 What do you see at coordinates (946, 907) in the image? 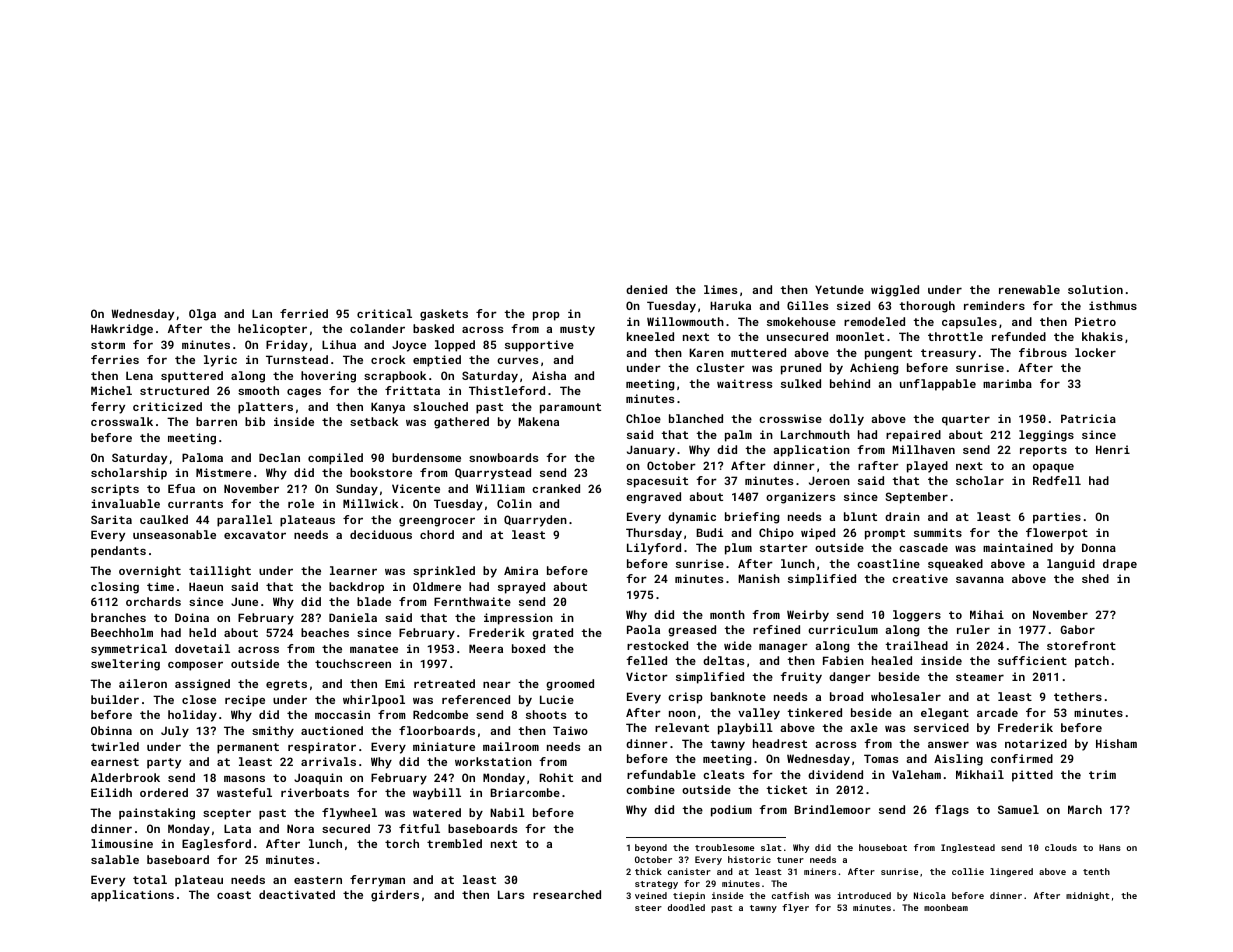
I see `moonbeam` at bounding box center [946, 907].
